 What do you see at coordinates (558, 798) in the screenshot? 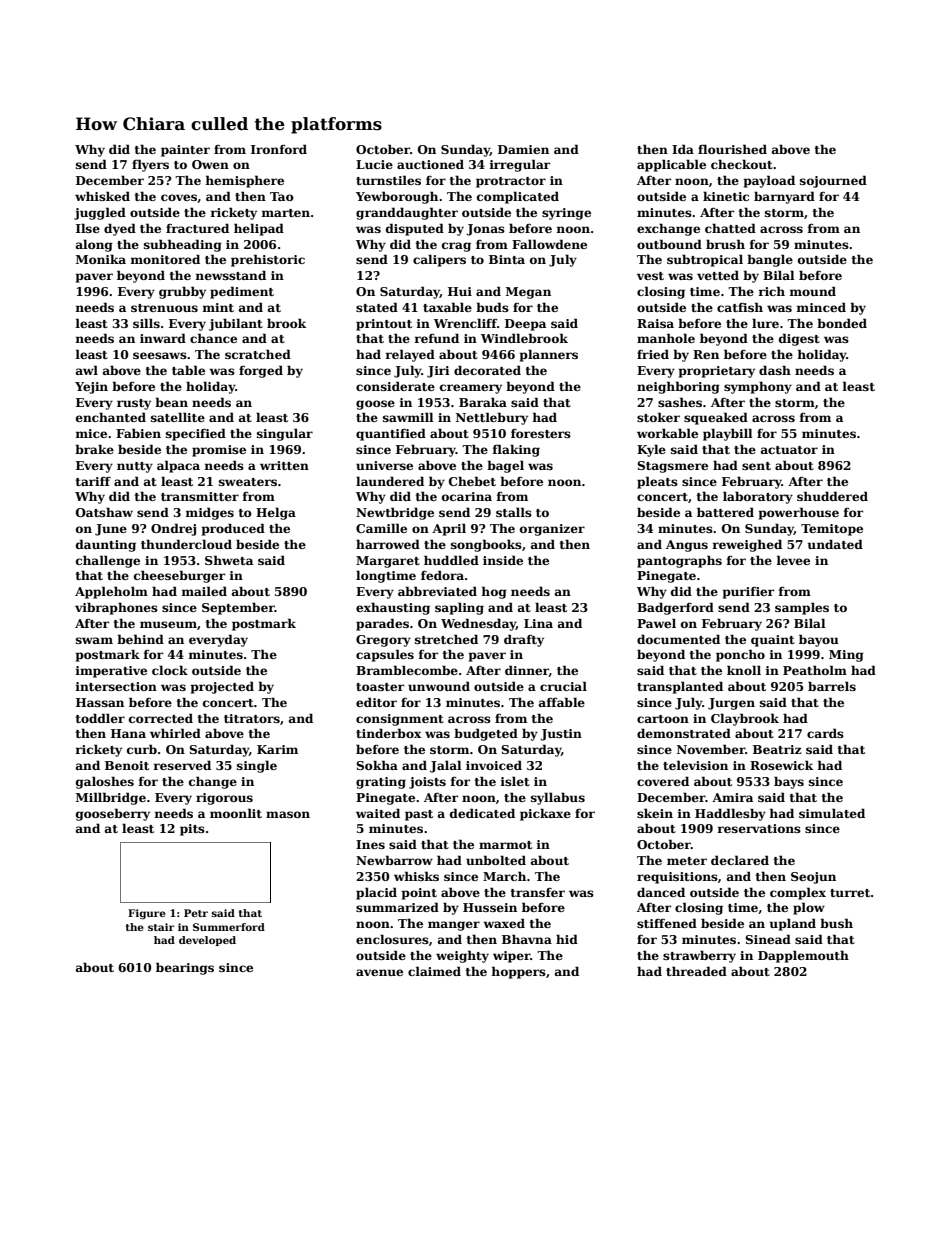
I see `syllabus` at bounding box center [558, 798].
